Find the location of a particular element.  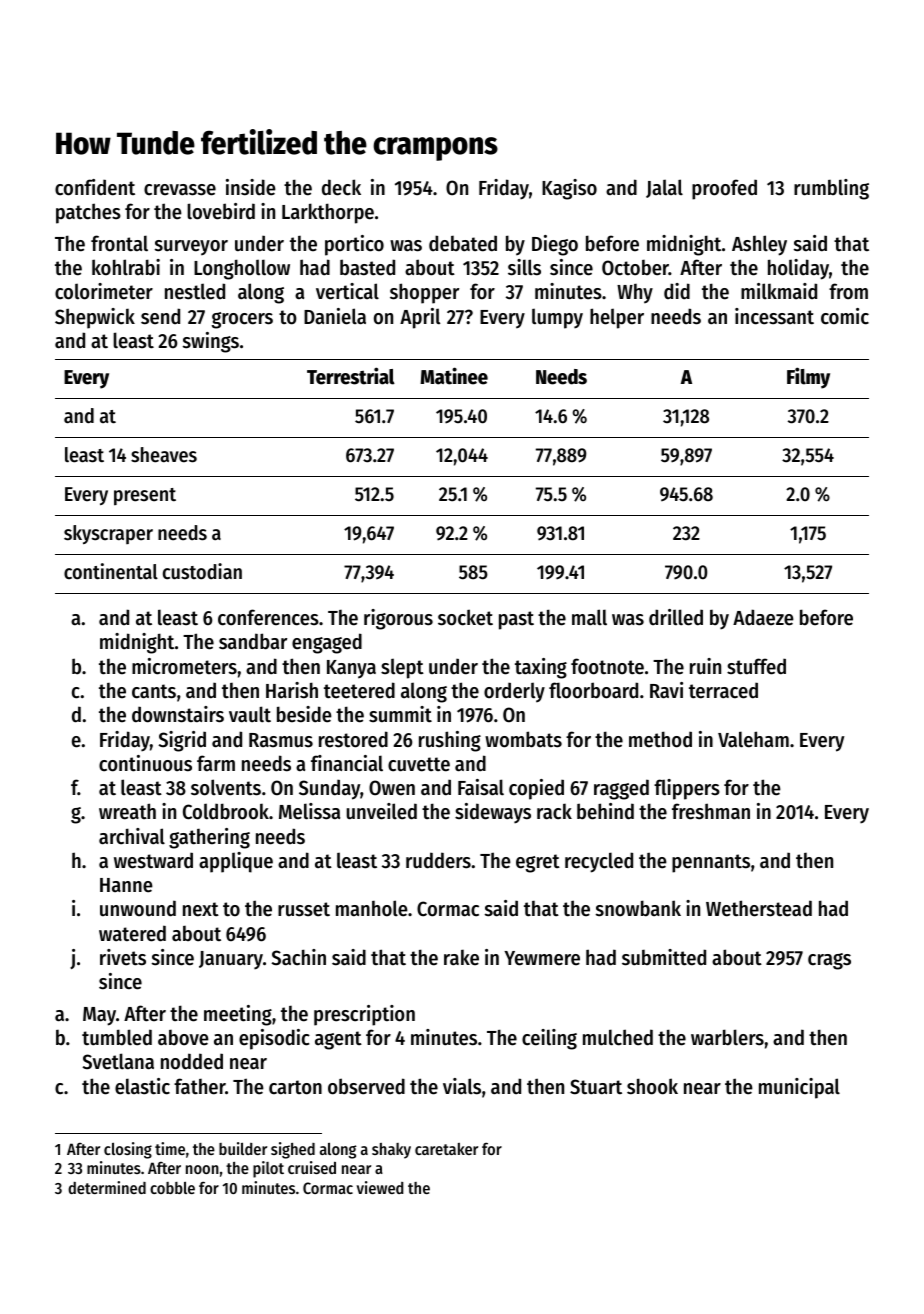

rushing is located at coordinates (450, 741).
